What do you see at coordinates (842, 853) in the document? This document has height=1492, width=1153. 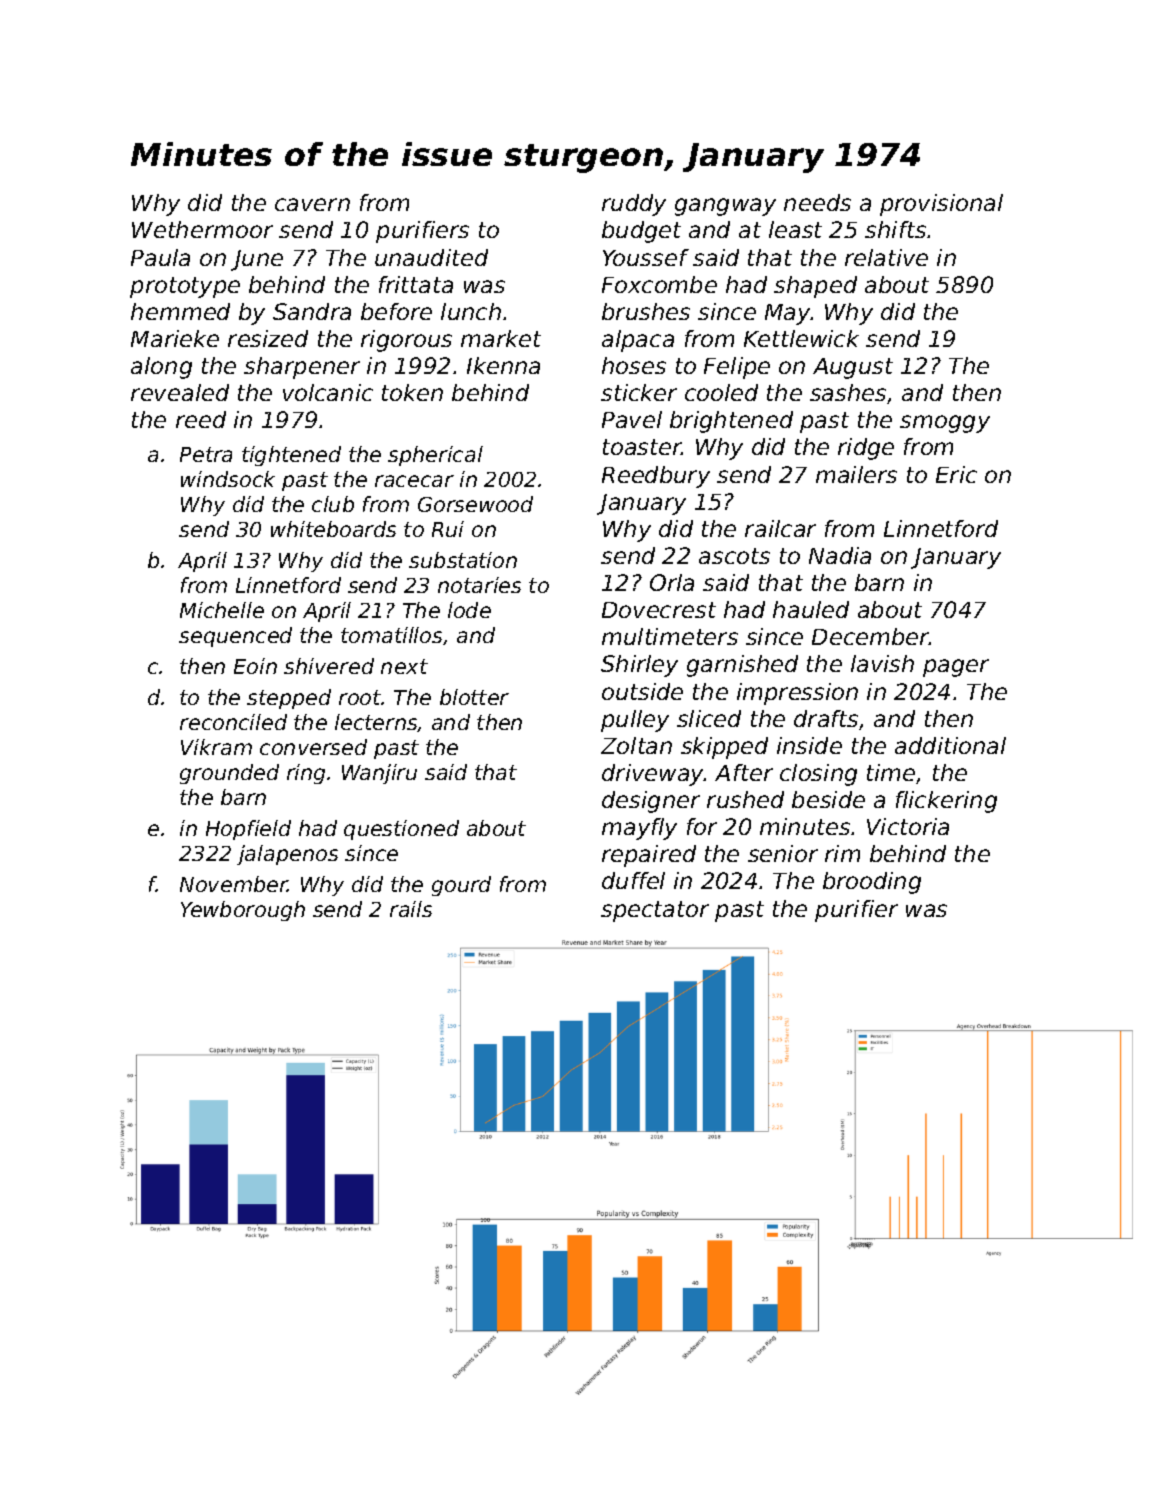 I see `rim` at bounding box center [842, 853].
